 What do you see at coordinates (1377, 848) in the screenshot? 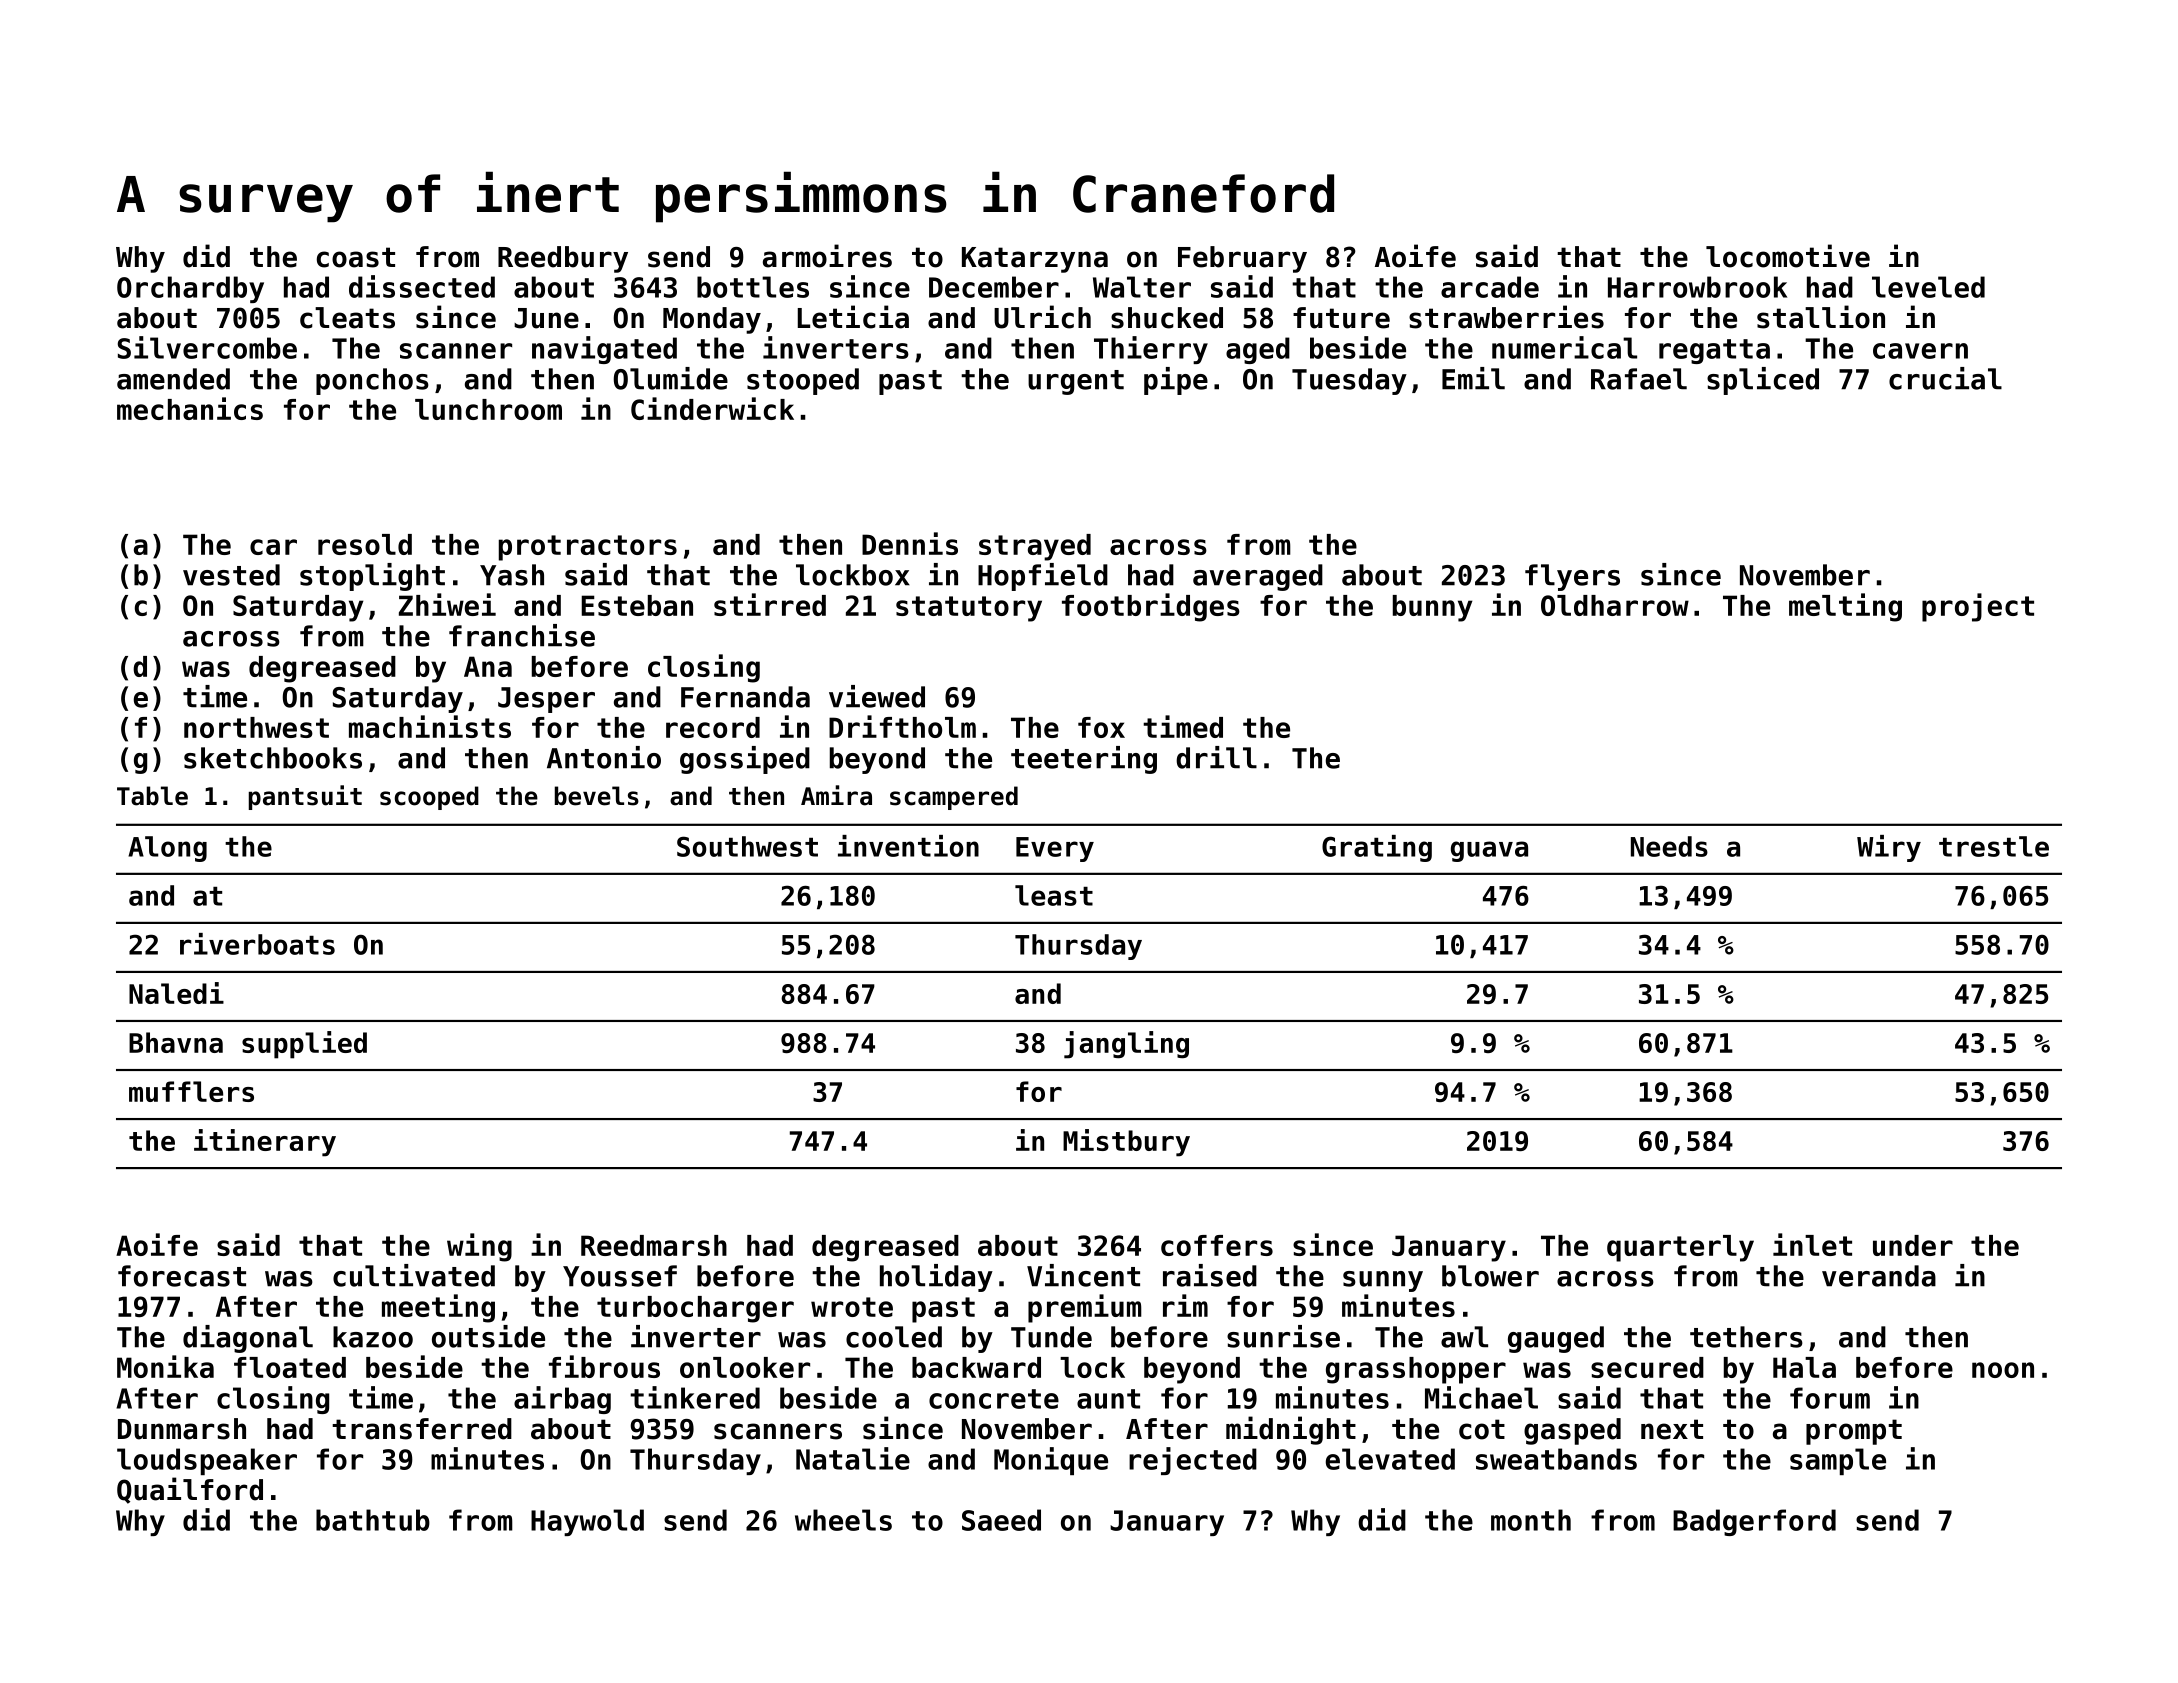
I see `Grating` at bounding box center [1377, 848].
